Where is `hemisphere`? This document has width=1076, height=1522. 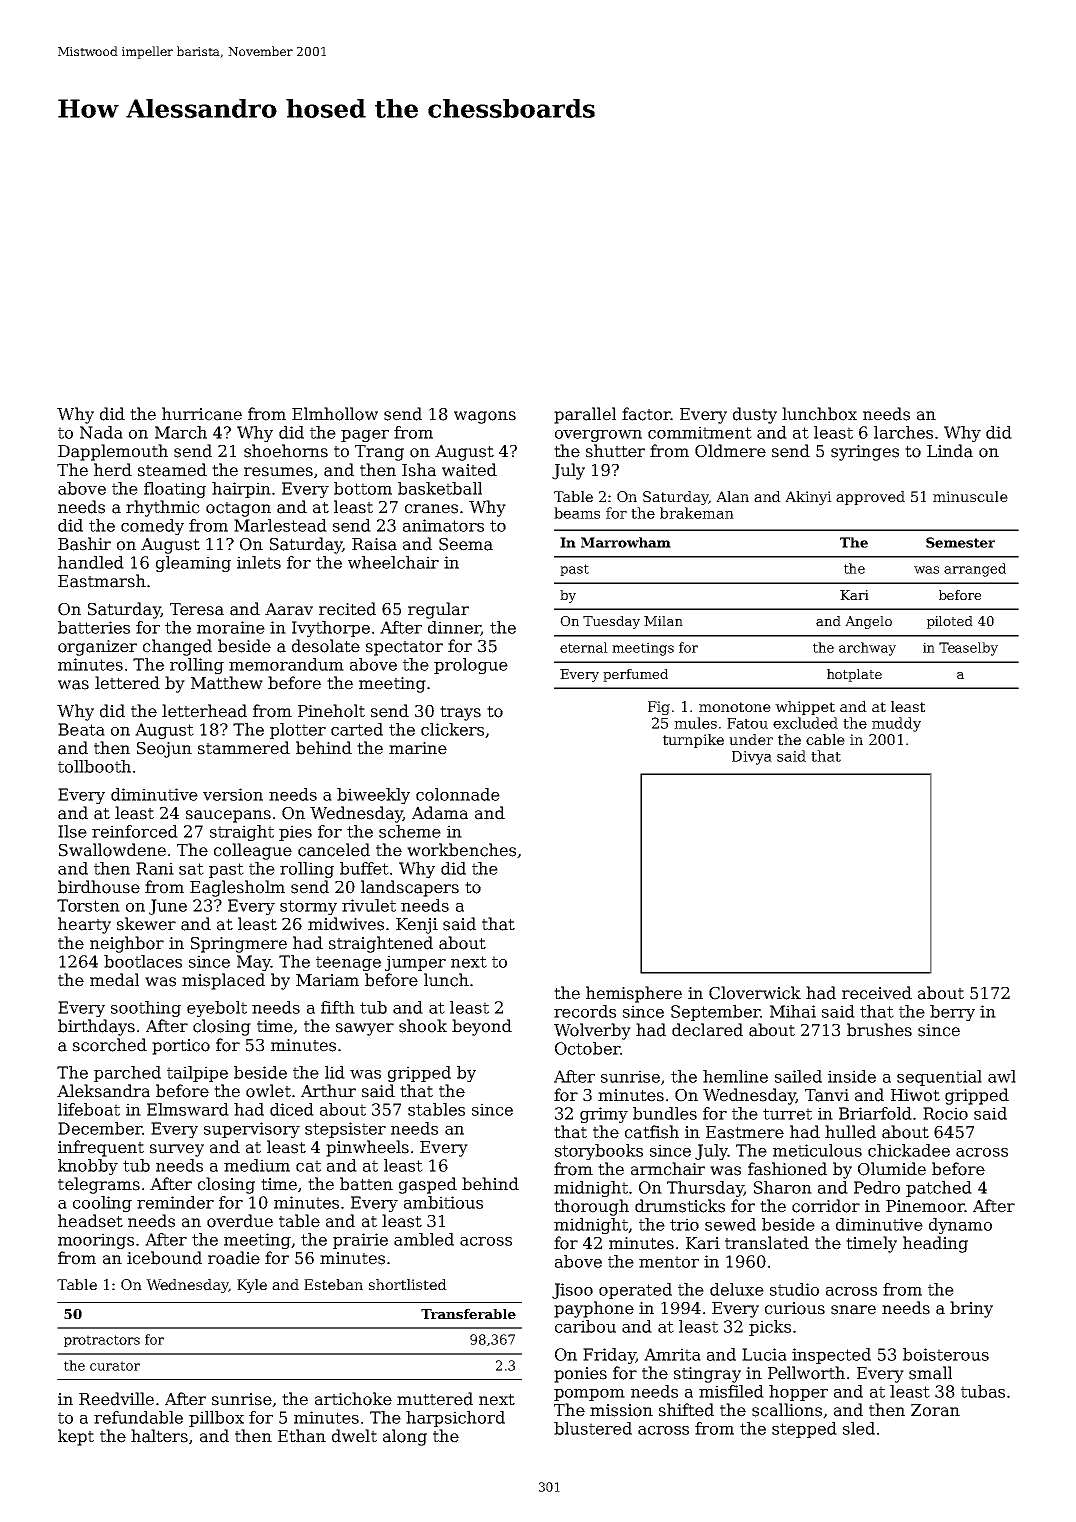 hemisphere is located at coordinates (634, 994).
